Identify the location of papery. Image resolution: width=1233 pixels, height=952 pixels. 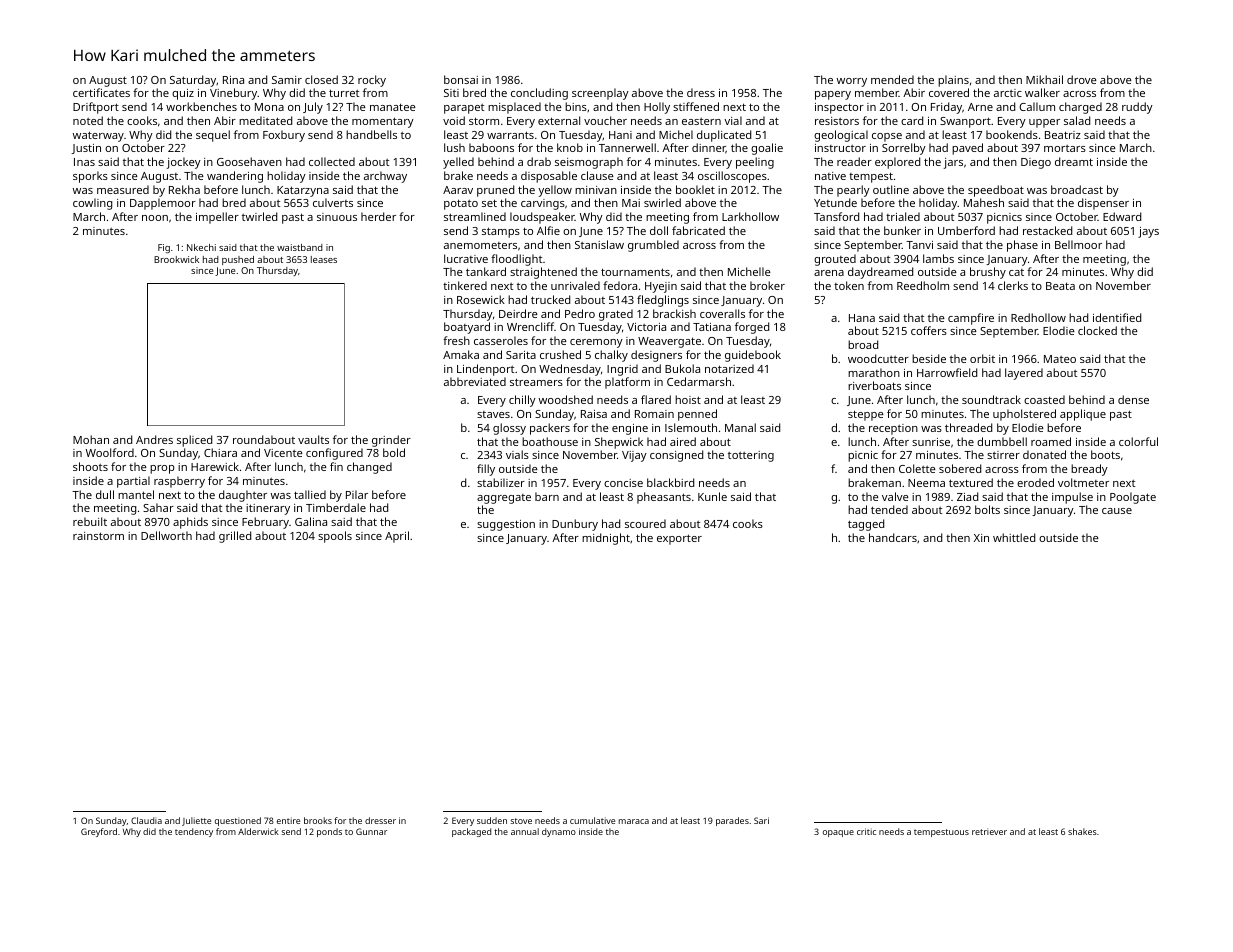
(833, 95).
